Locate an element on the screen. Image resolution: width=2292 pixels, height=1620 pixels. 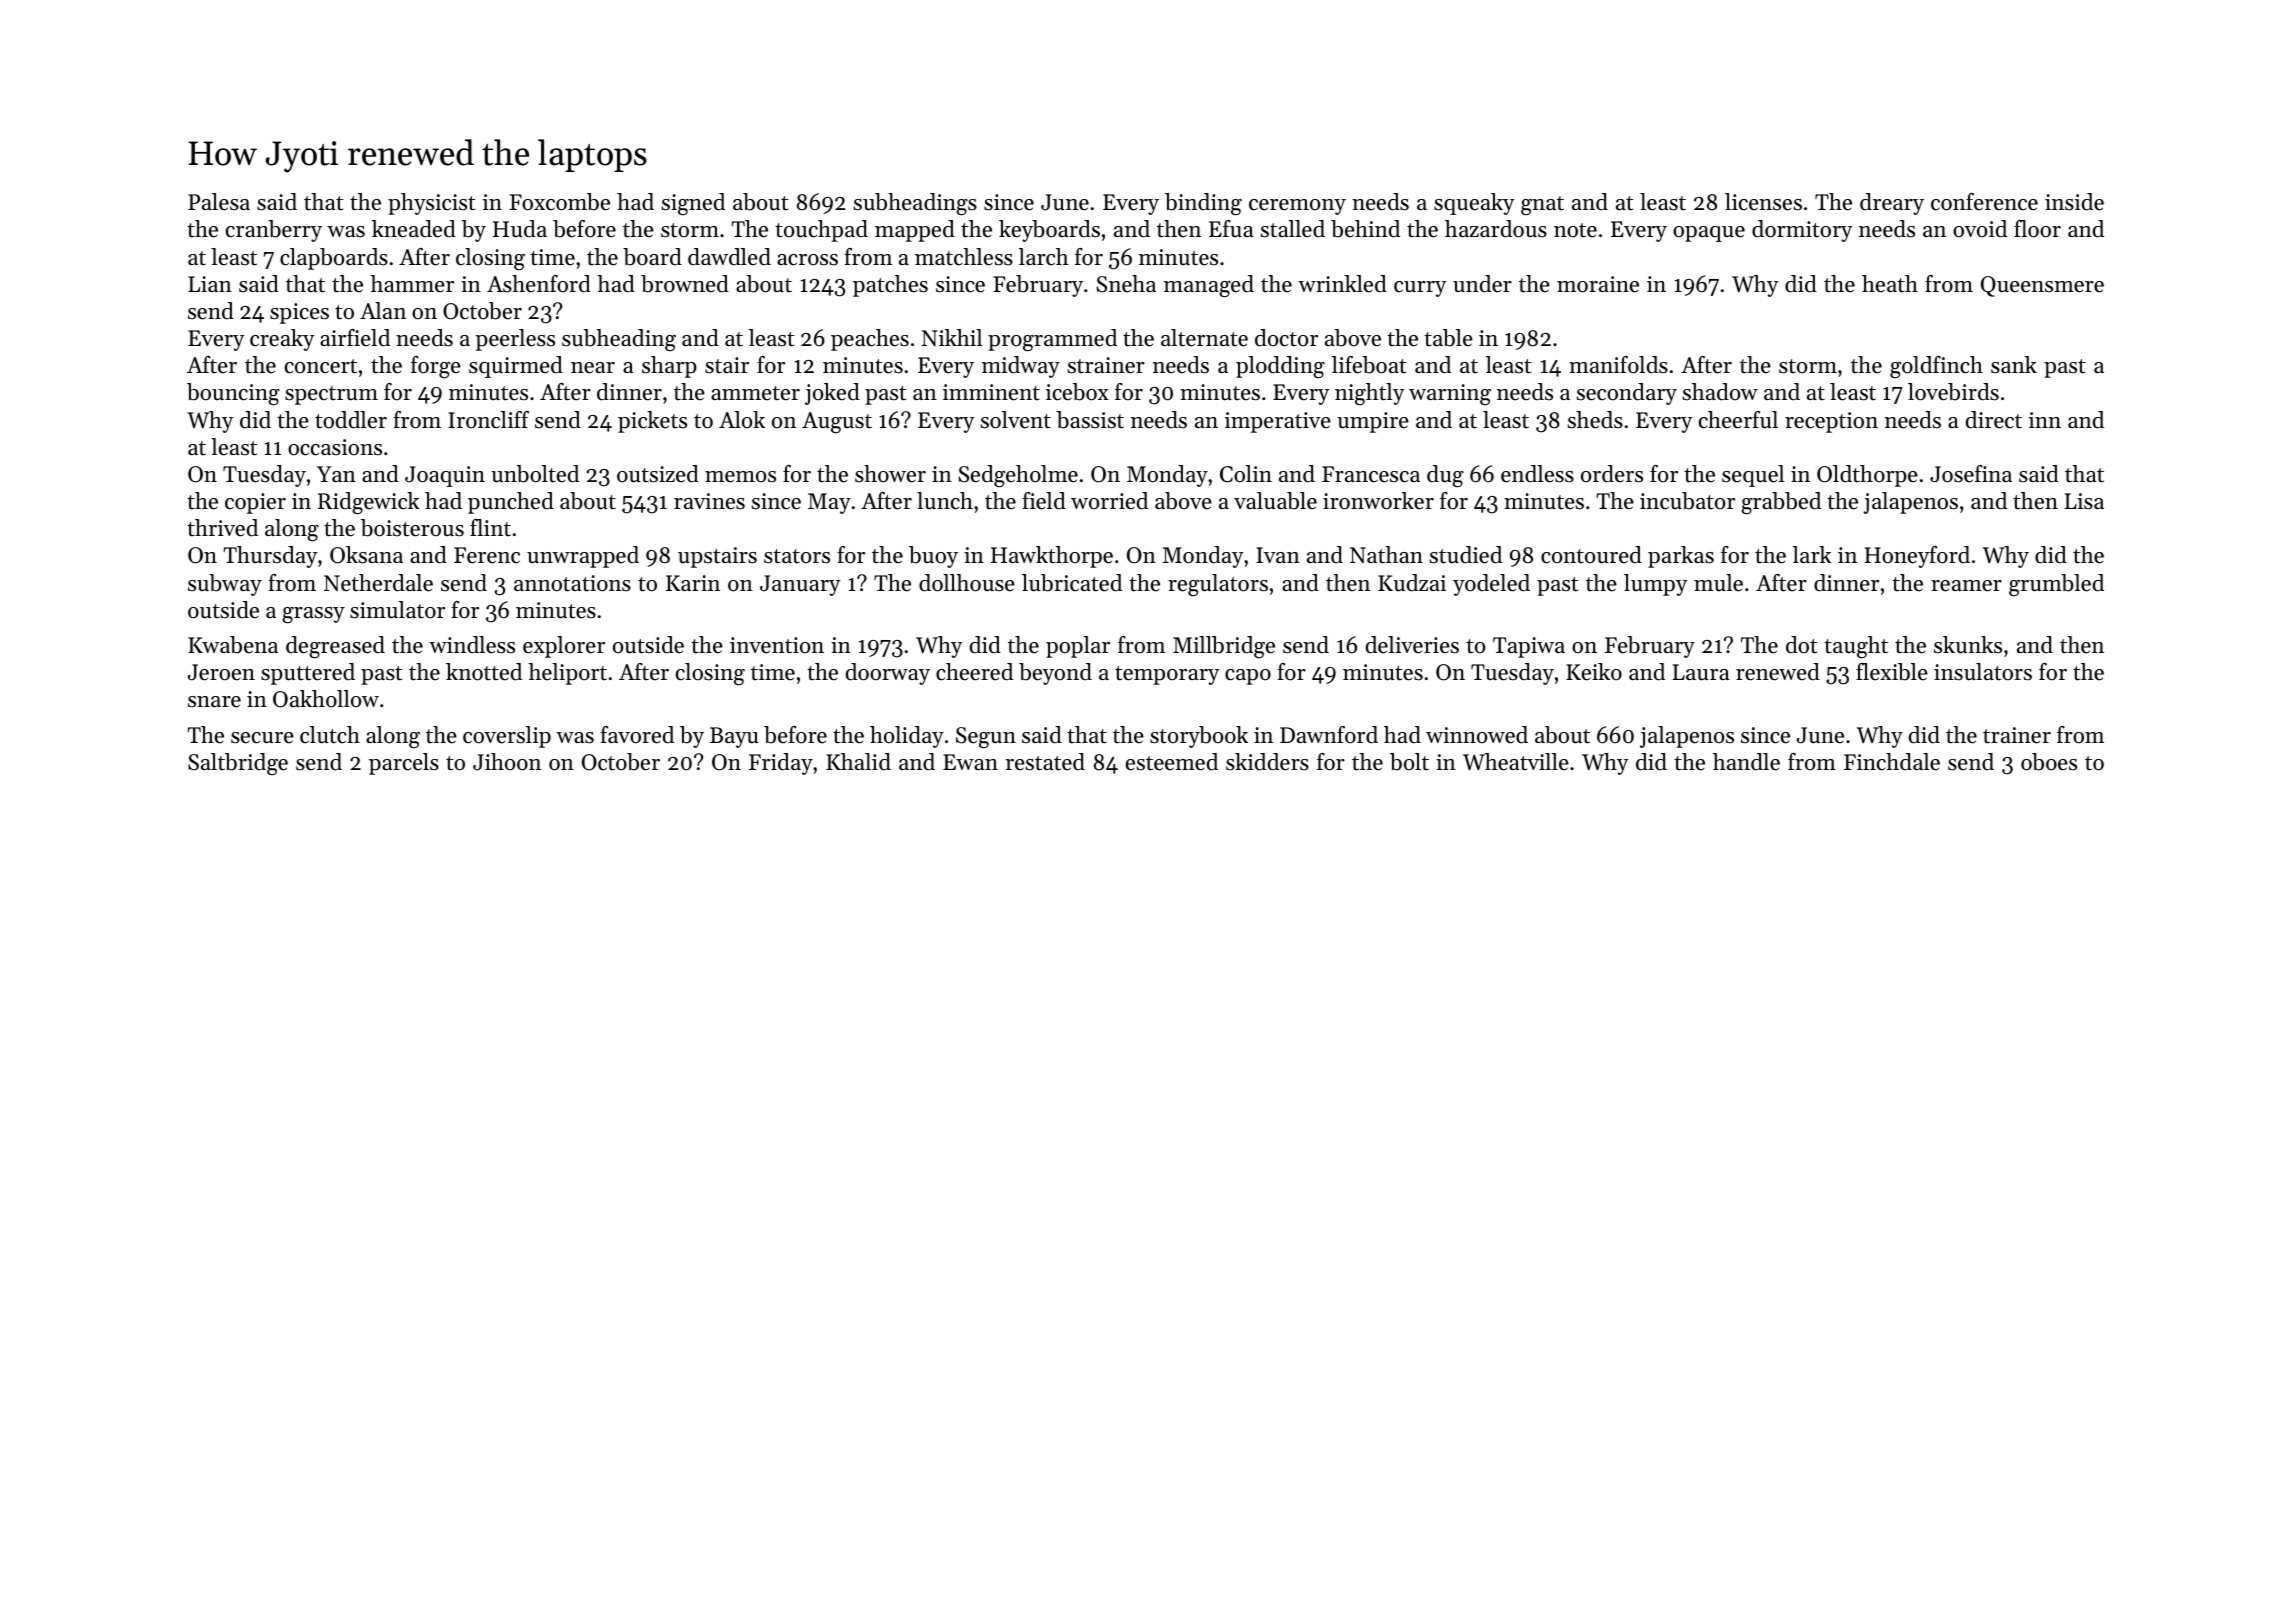
peaches is located at coordinates (870, 340).
